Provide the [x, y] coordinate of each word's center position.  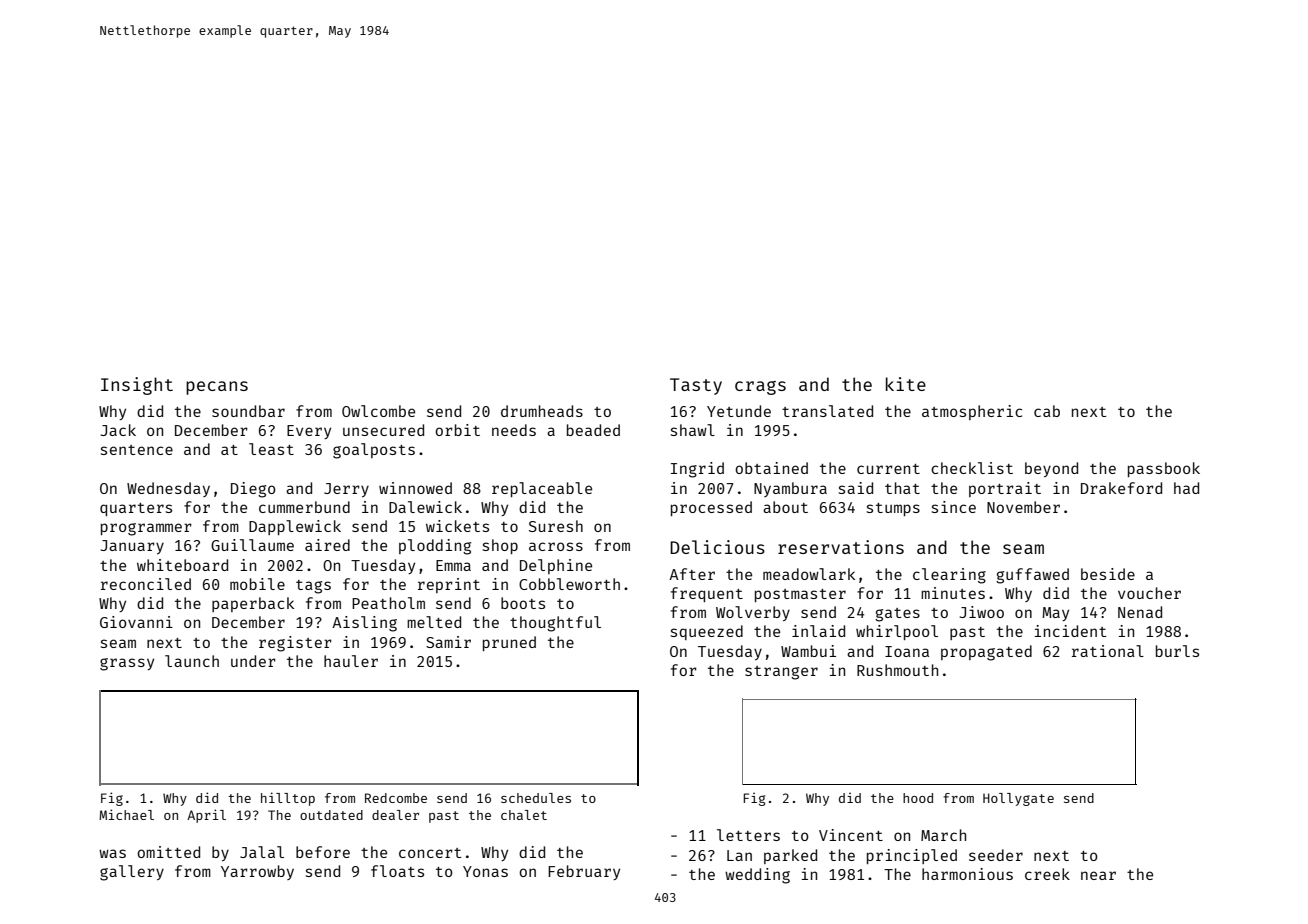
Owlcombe [378, 411]
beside [1108, 574]
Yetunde [739, 411]
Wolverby [753, 613]
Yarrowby [257, 872]
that [902, 488]
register [295, 644]
